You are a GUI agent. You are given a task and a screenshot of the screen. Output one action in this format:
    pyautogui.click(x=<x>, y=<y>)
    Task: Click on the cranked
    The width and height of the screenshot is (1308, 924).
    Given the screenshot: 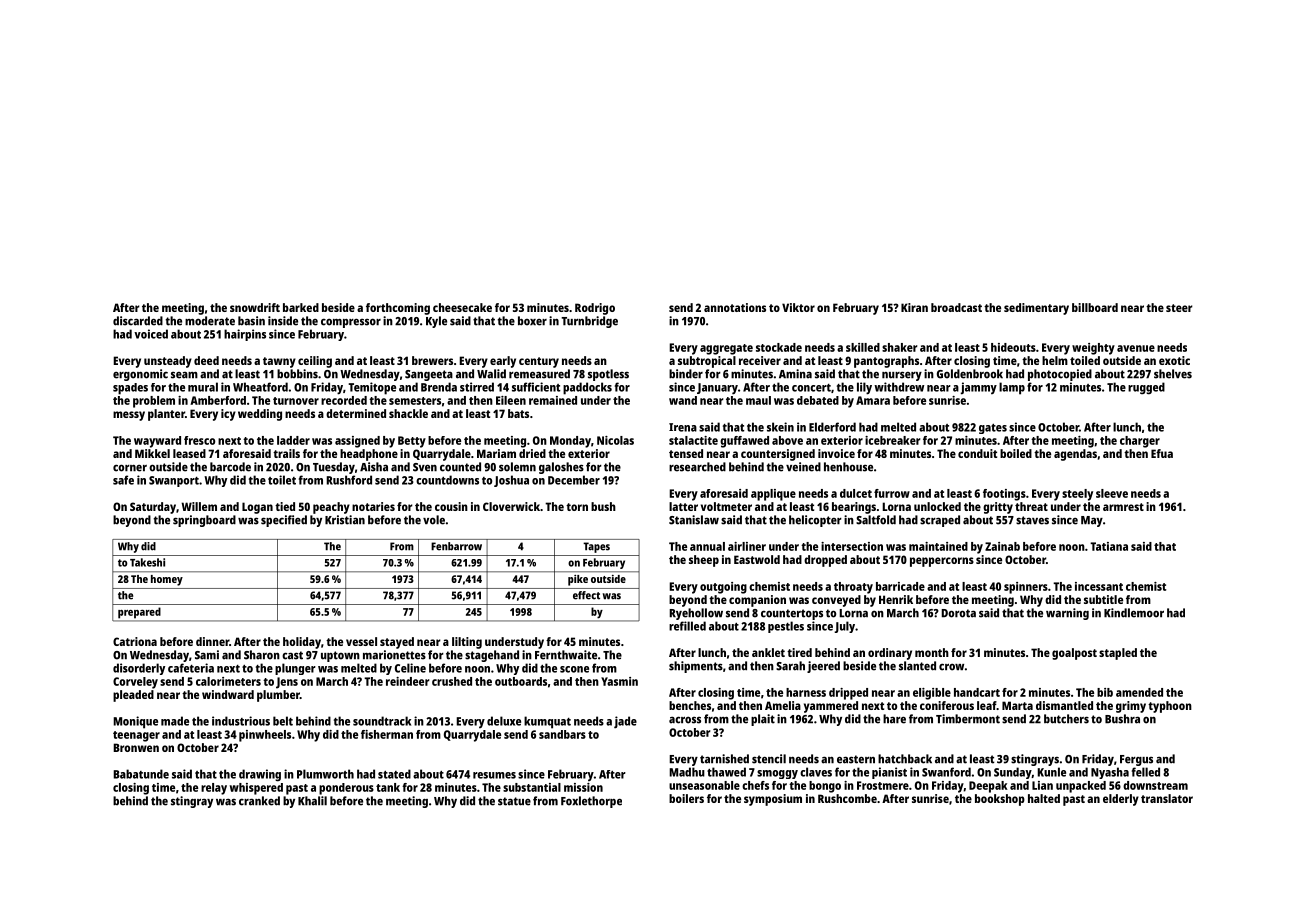 What is the action you would take?
    pyautogui.click(x=259, y=801)
